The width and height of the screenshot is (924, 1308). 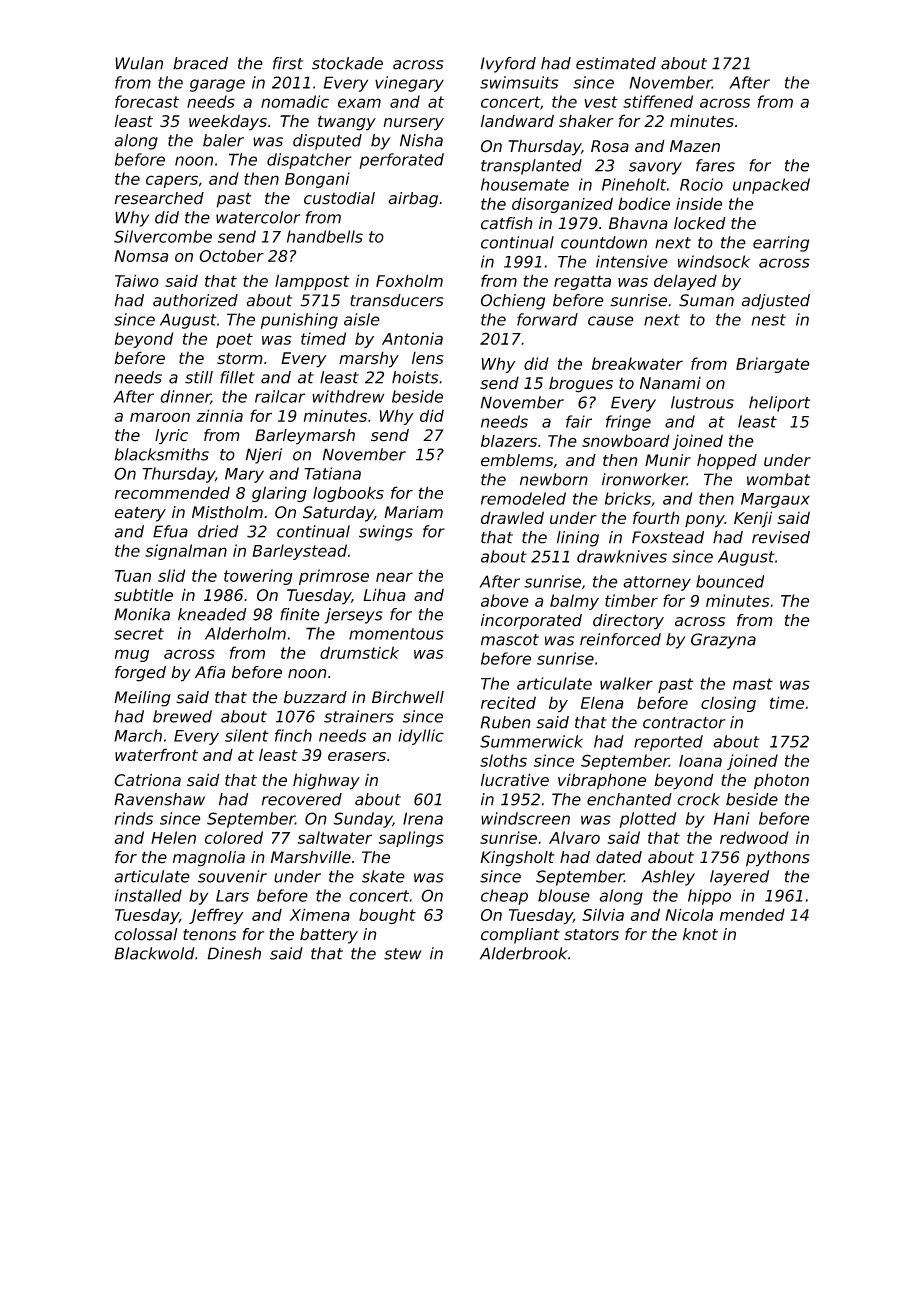 What do you see at coordinates (227, 512) in the screenshot?
I see `Mistholm` at bounding box center [227, 512].
